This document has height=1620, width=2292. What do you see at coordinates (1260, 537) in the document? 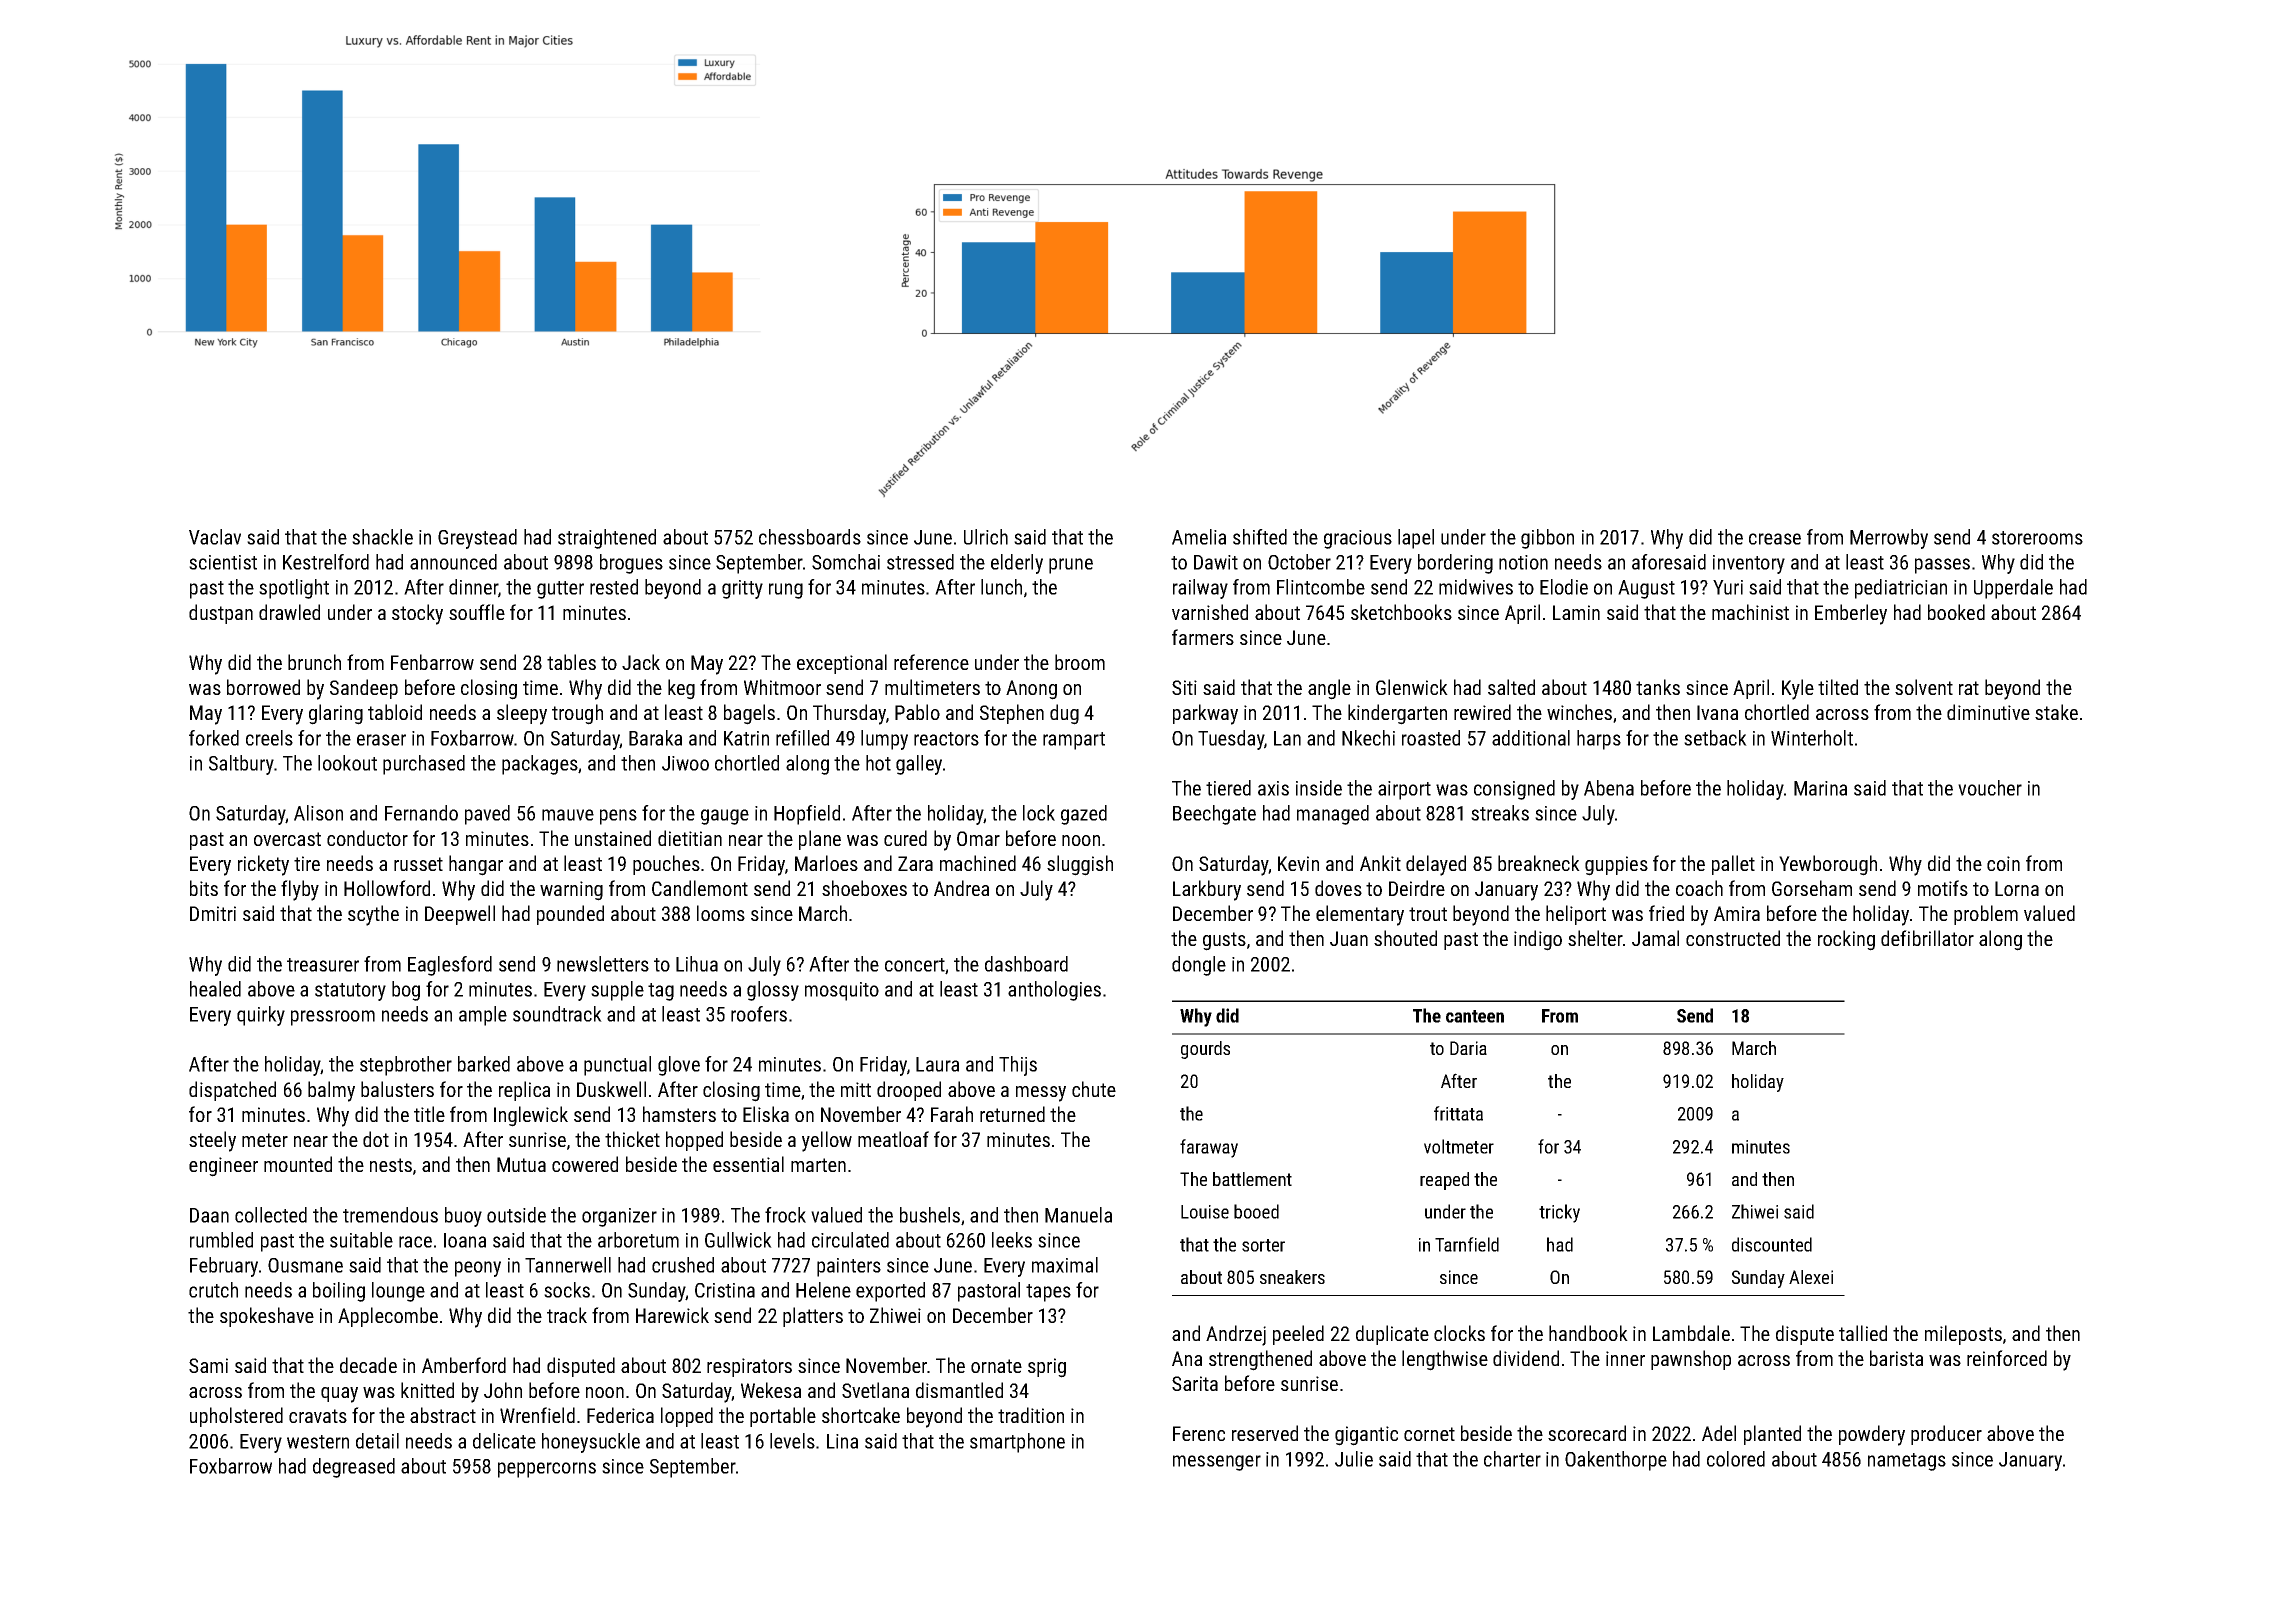
I see `shifted` at bounding box center [1260, 537].
